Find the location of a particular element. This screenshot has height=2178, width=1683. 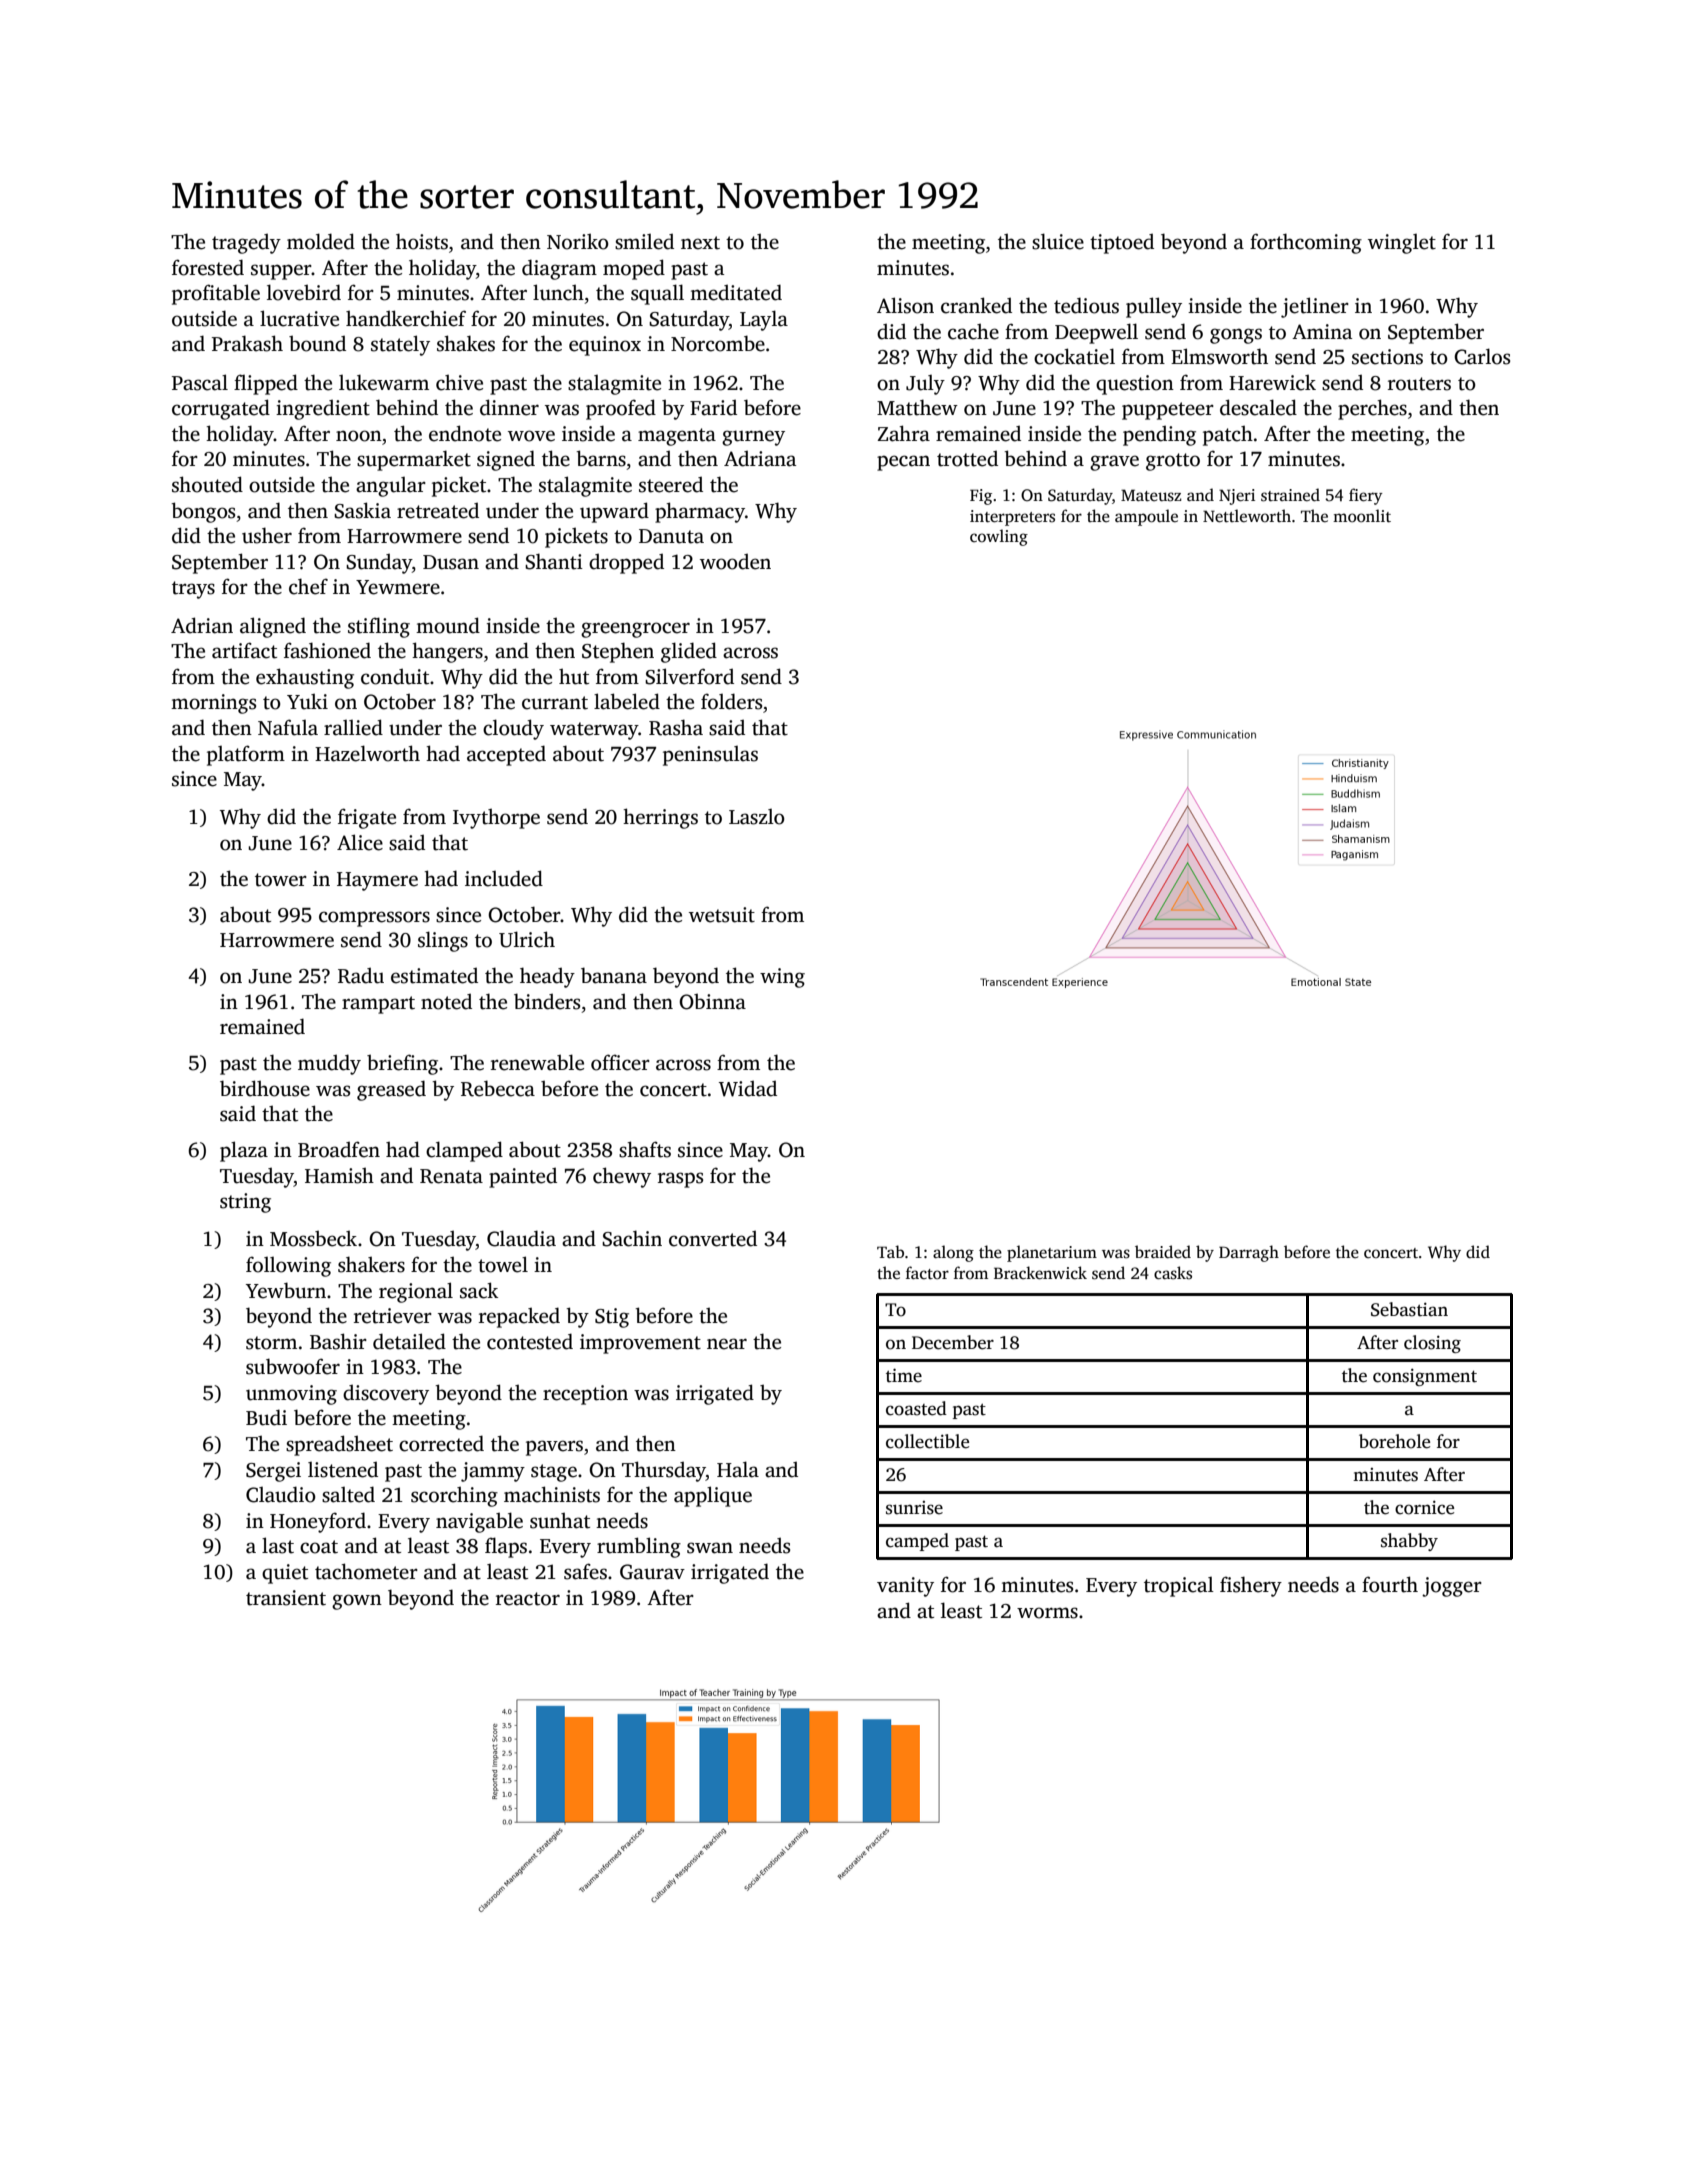

gown is located at coordinates (357, 1602).
